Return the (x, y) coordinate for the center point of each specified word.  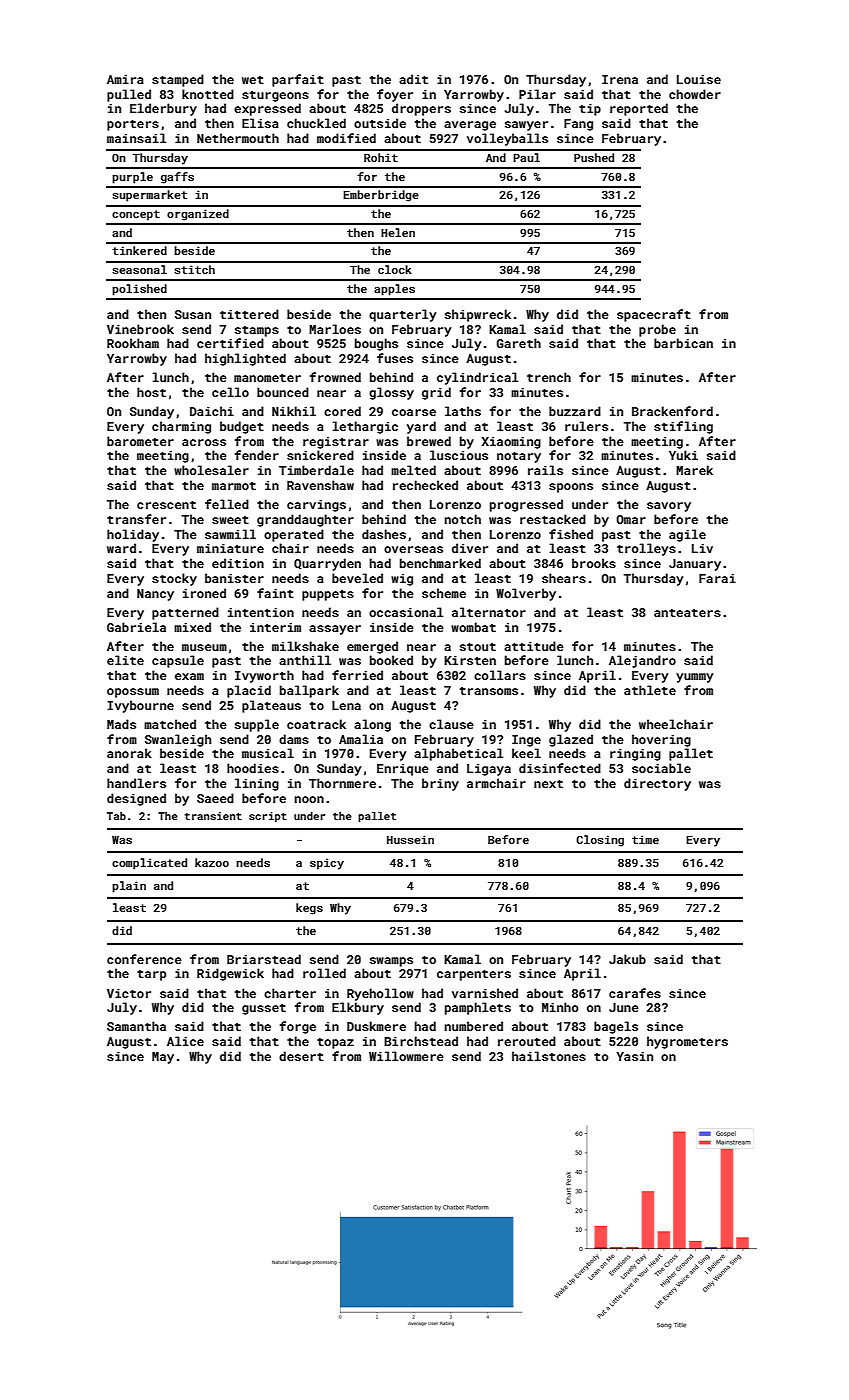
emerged (372, 647)
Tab (116, 816)
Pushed (594, 157)
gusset (264, 1009)
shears (564, 578)
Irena (620, 79)
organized (198, 215)
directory (657, 784)
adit (413, 79)
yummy (695, 678)
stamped (178, 80)
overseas (413, 549)
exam (189, 676)
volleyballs (507, 139)
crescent (166, 505)
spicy (327, 864)
